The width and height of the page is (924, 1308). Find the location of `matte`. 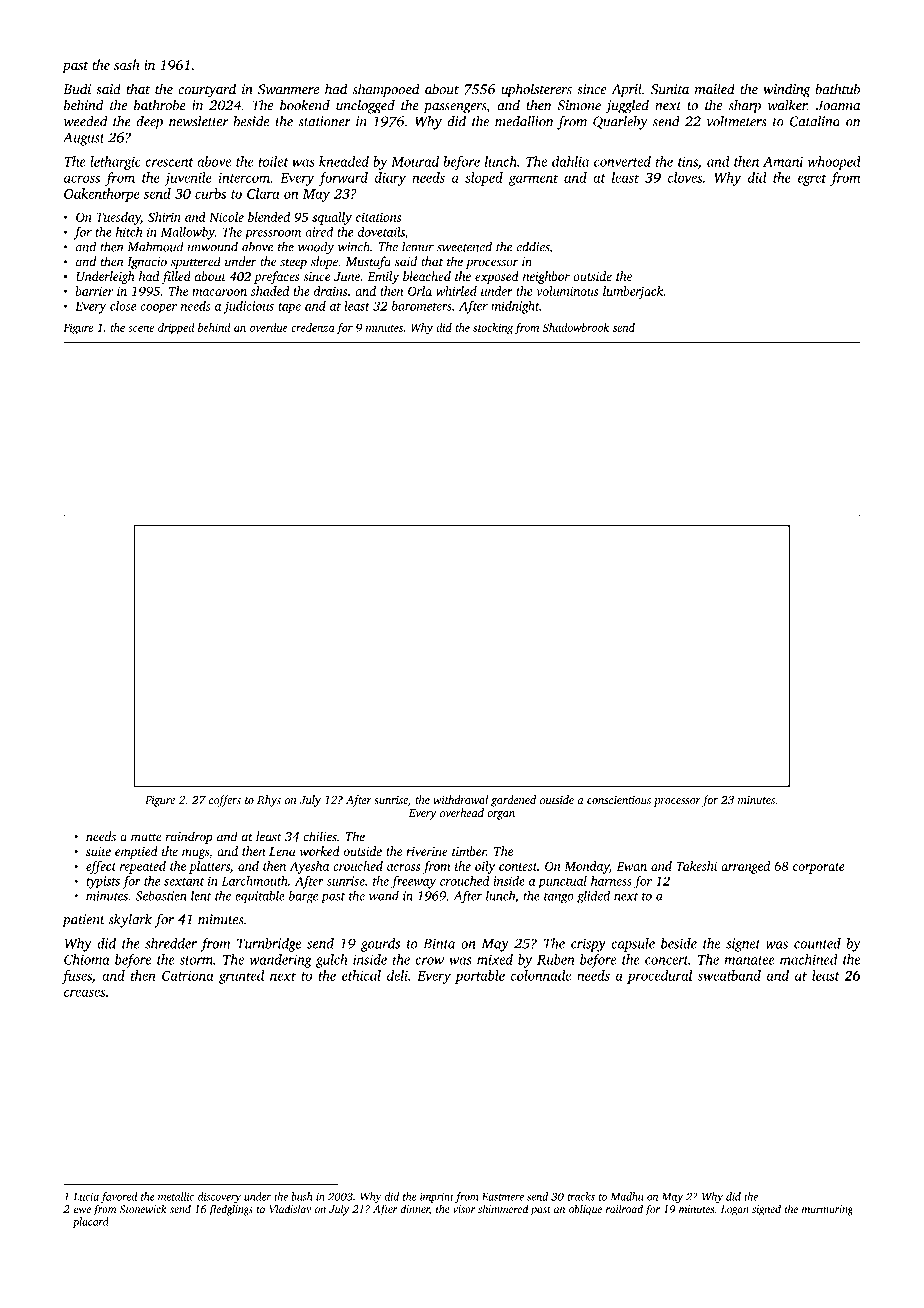

matte is located at coordinates (146, 837).
